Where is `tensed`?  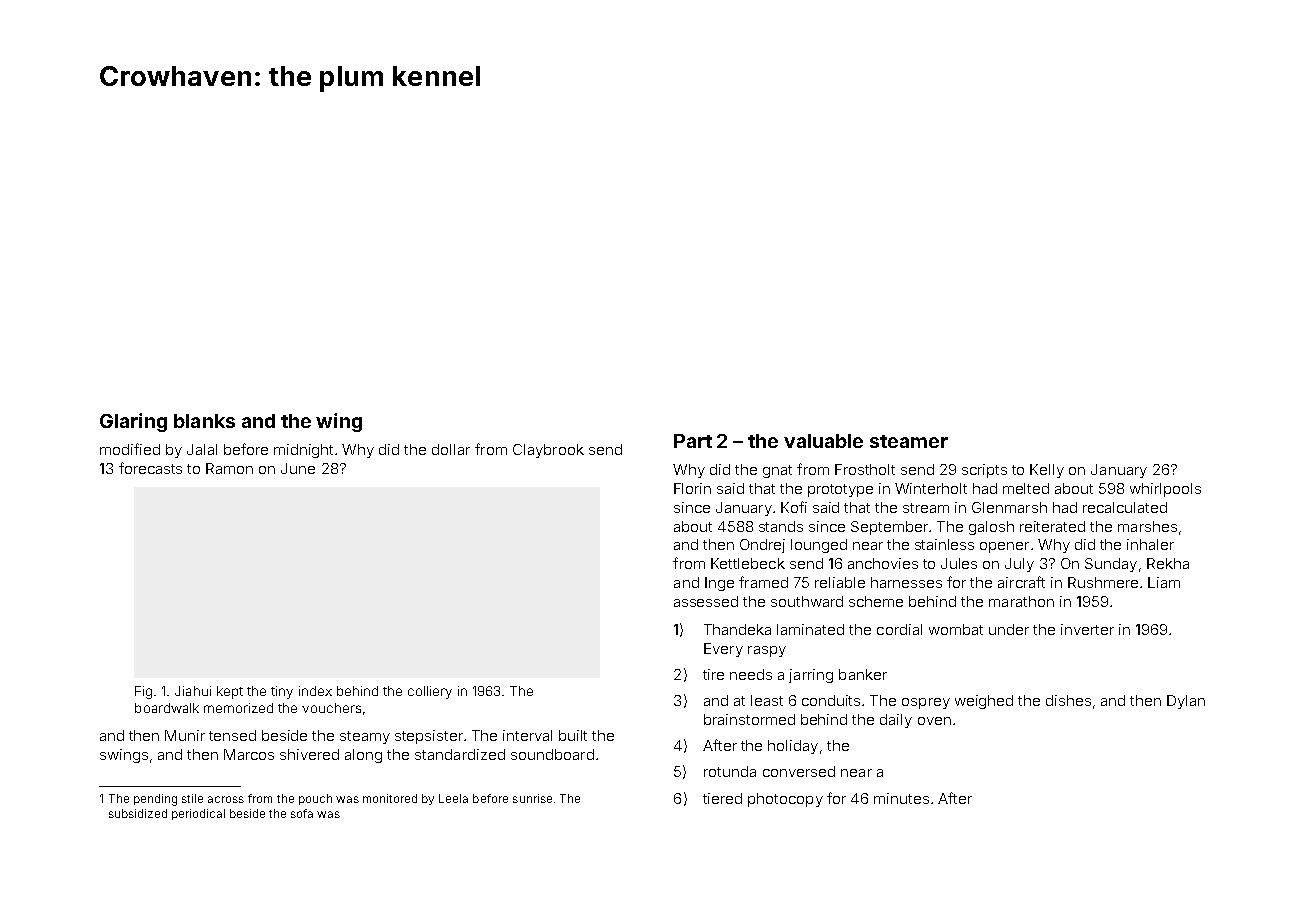
tensed is located at coordinates (232, 735).
